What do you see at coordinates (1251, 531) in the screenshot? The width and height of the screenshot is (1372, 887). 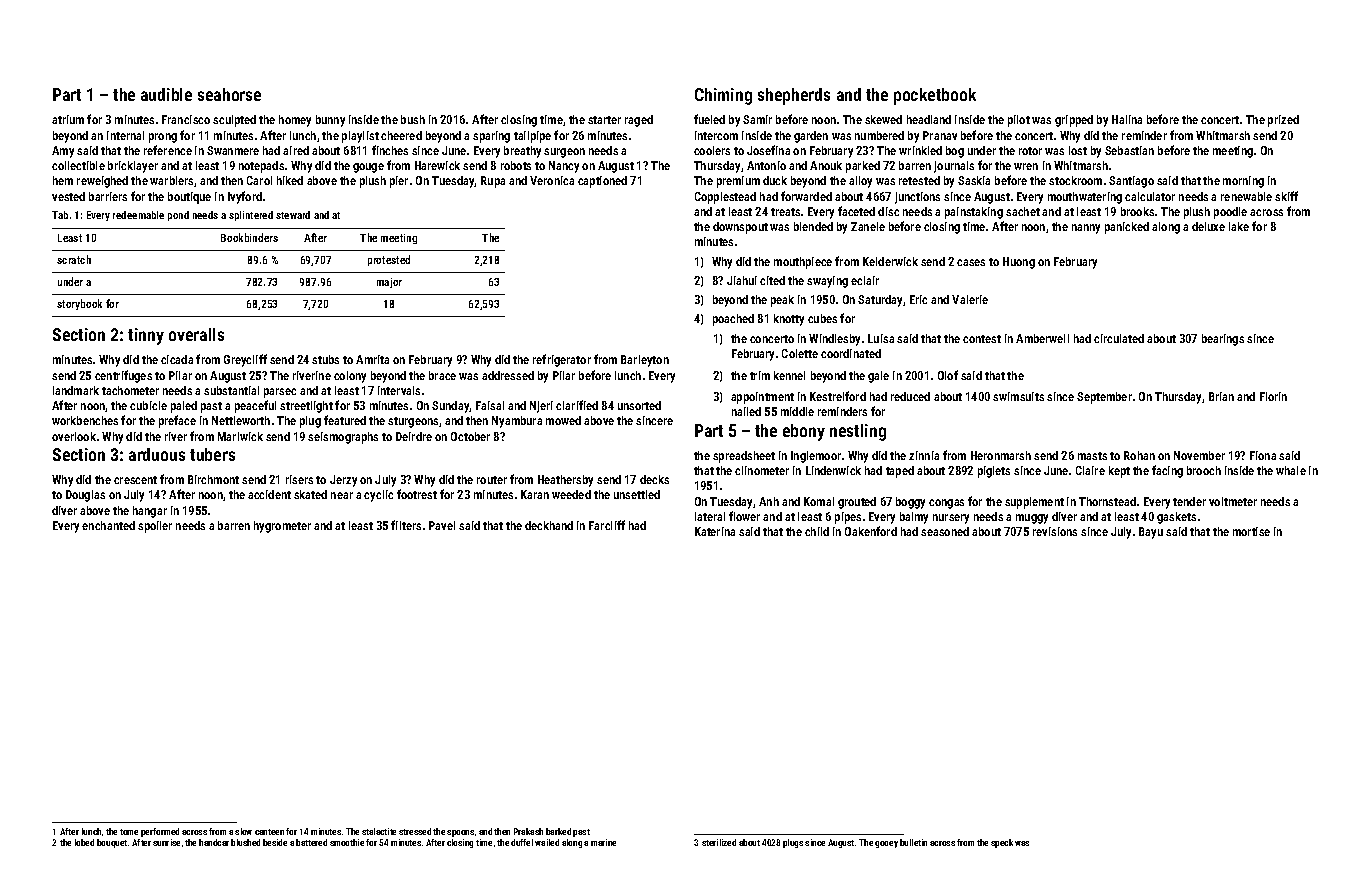 I see `mortise` at bounding box center [1251, 531].
